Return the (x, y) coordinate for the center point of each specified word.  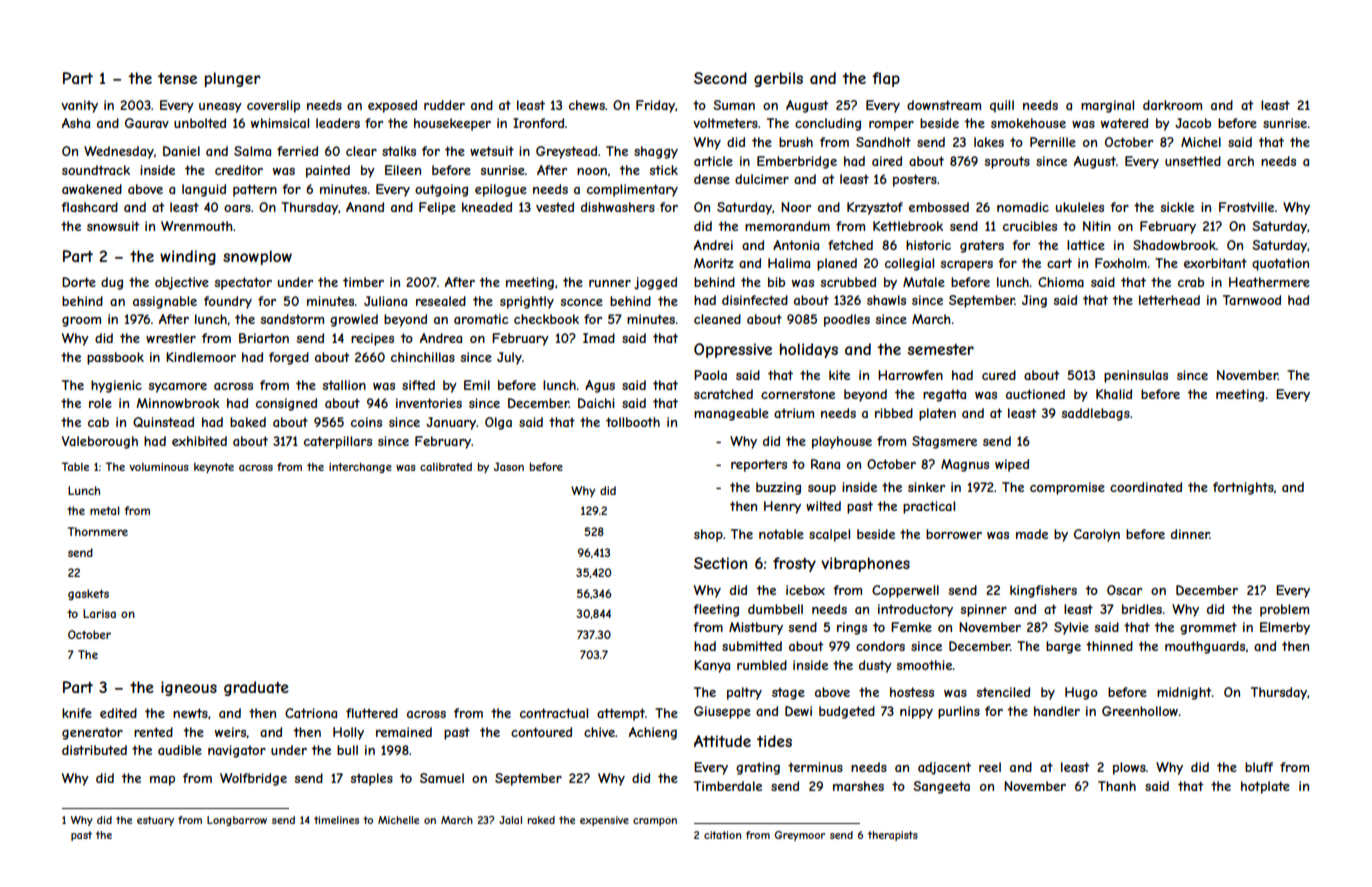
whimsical (280, 123)
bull (347, 750)
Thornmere (98, 531)
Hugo (1081, 693)
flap (886, 79)
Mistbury (756, 628)
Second (720, 78)
